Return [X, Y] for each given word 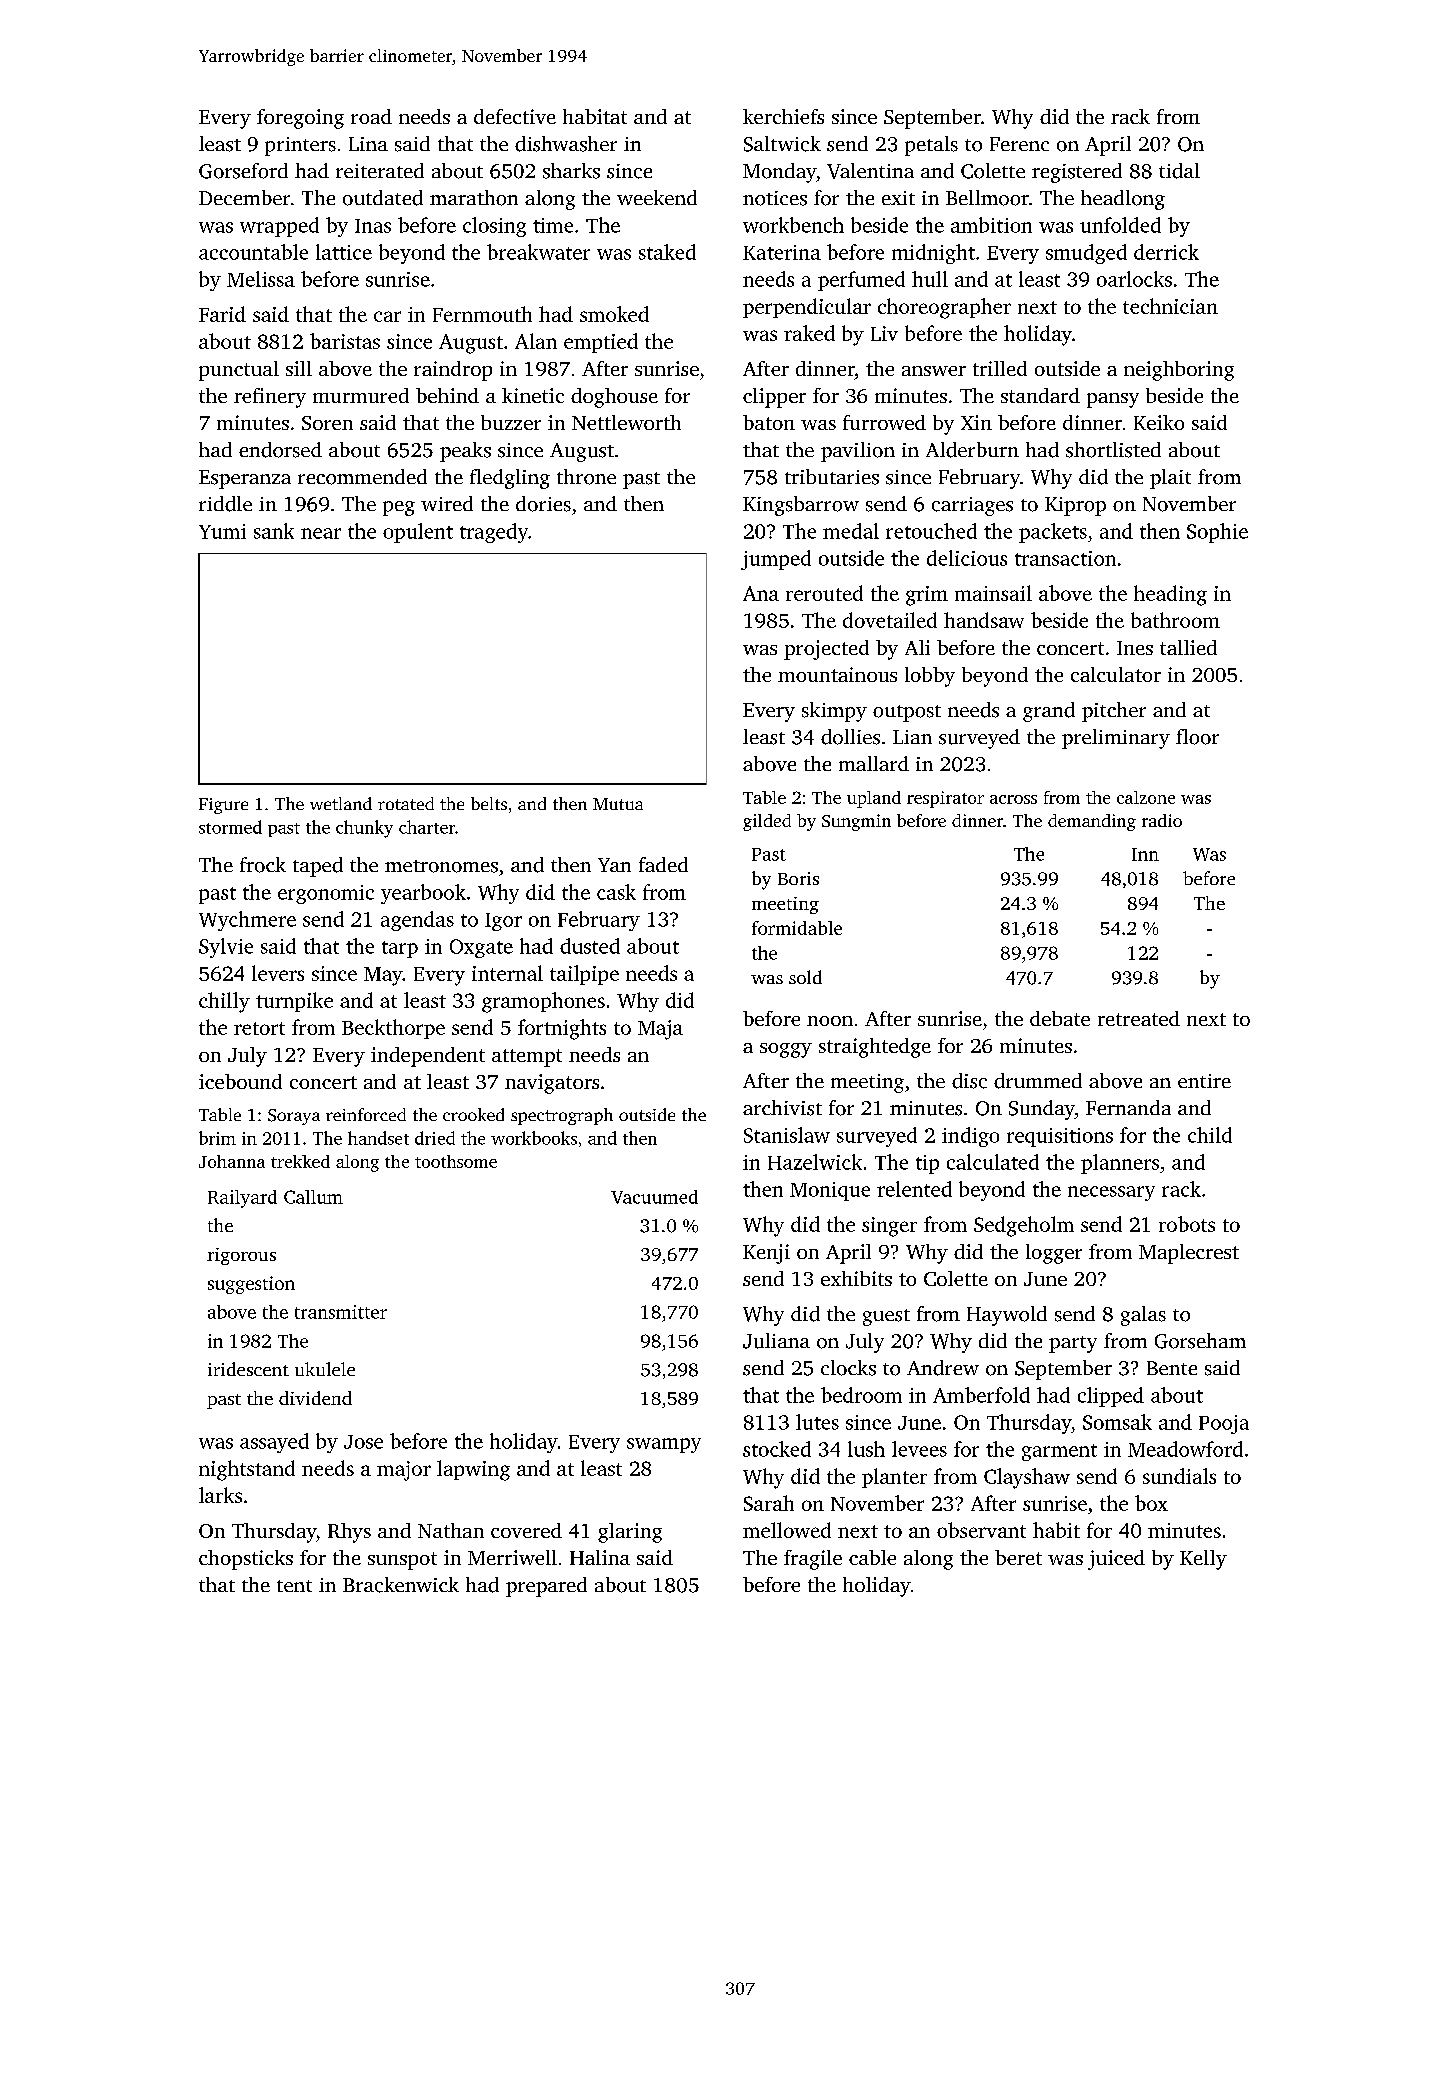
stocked [777, 1449]
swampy [664, 1445]
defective [515, 116]
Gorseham [1200, 1341]
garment [1059, 1452]
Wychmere [247, 921]
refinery [270, 398]
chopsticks [246, 1560]
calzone [1146, 797]
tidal [1179, 171]
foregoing [300, 119]
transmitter [341, 1312]
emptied [601, 343]
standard [1040, 395]
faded [663, 864]
